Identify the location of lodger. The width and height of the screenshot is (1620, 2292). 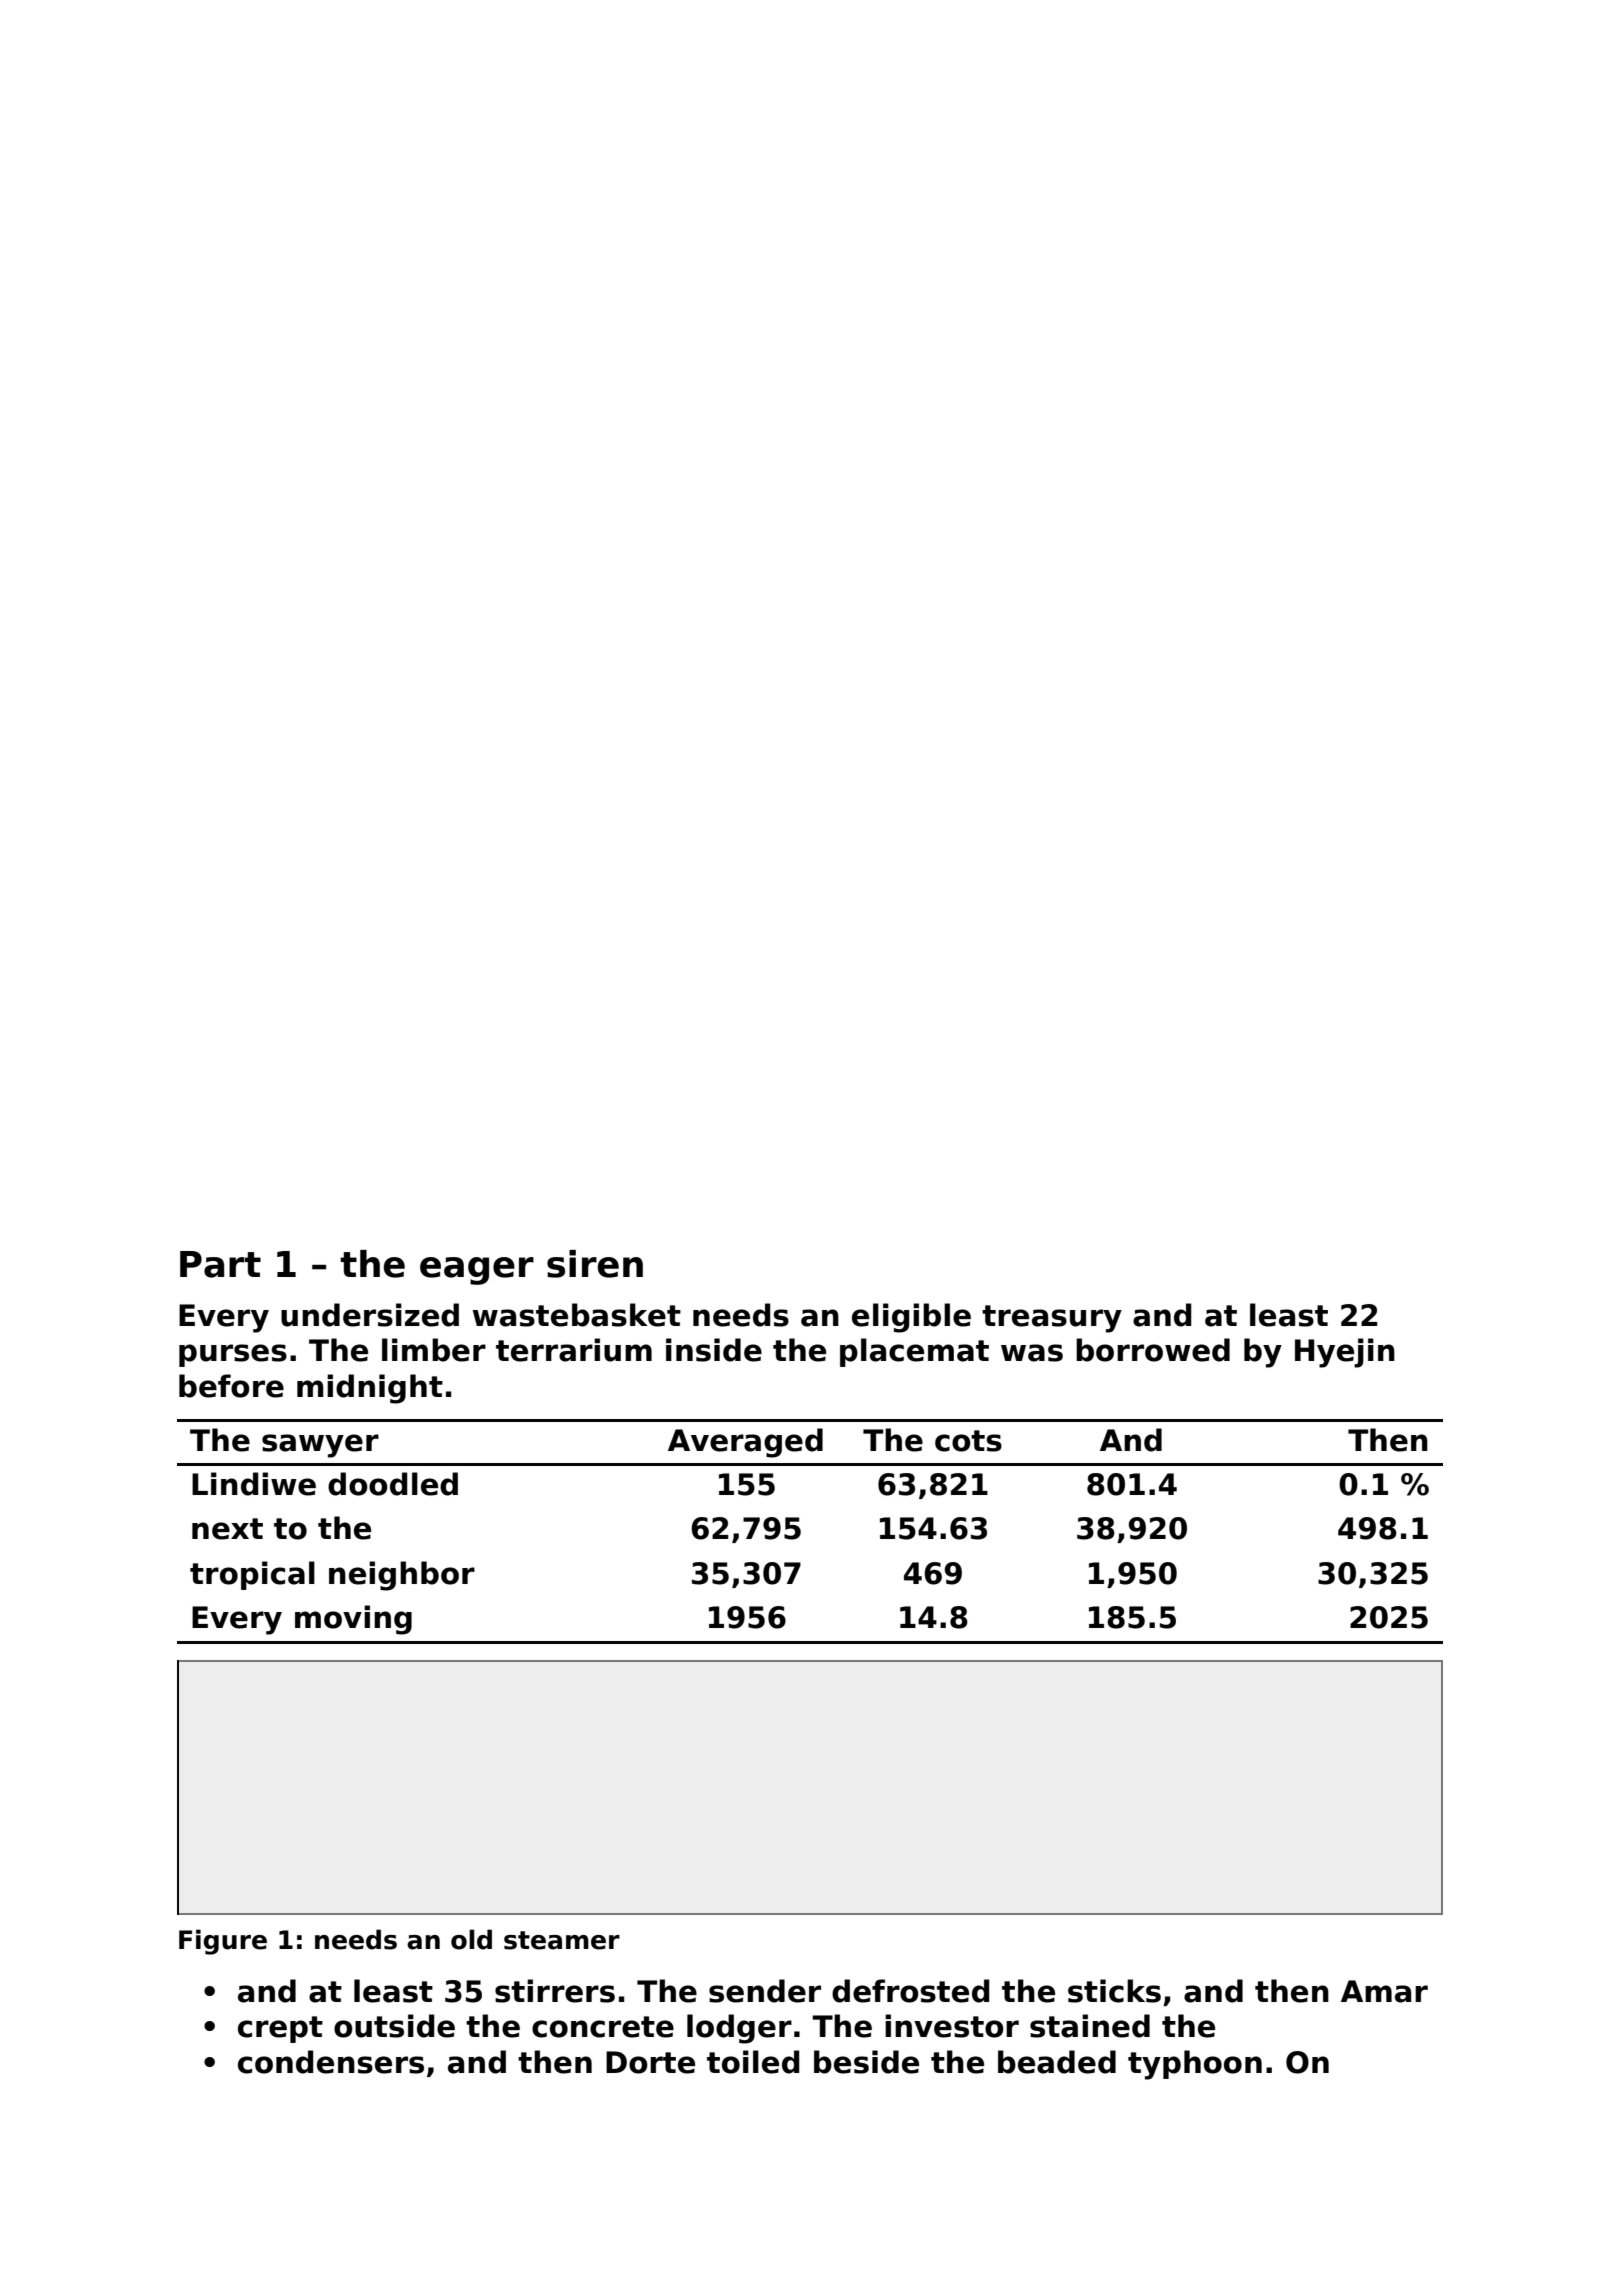
(739, 2029).
